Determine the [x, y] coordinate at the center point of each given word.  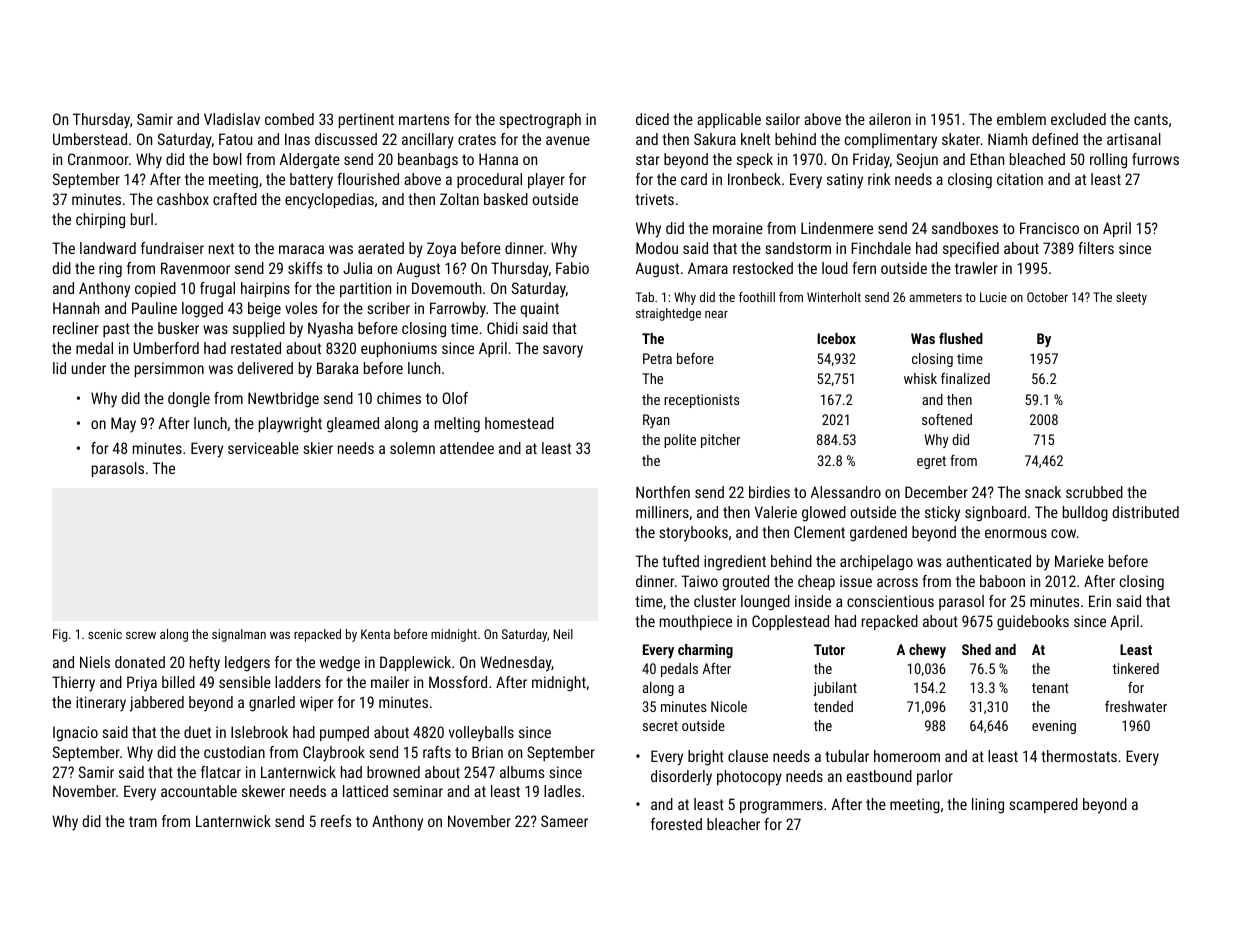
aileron [890, 119]
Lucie [993, 297]
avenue [568, 140]
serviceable [263, 448]
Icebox [836, 338]
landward [108, 248]
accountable [199, 791]
